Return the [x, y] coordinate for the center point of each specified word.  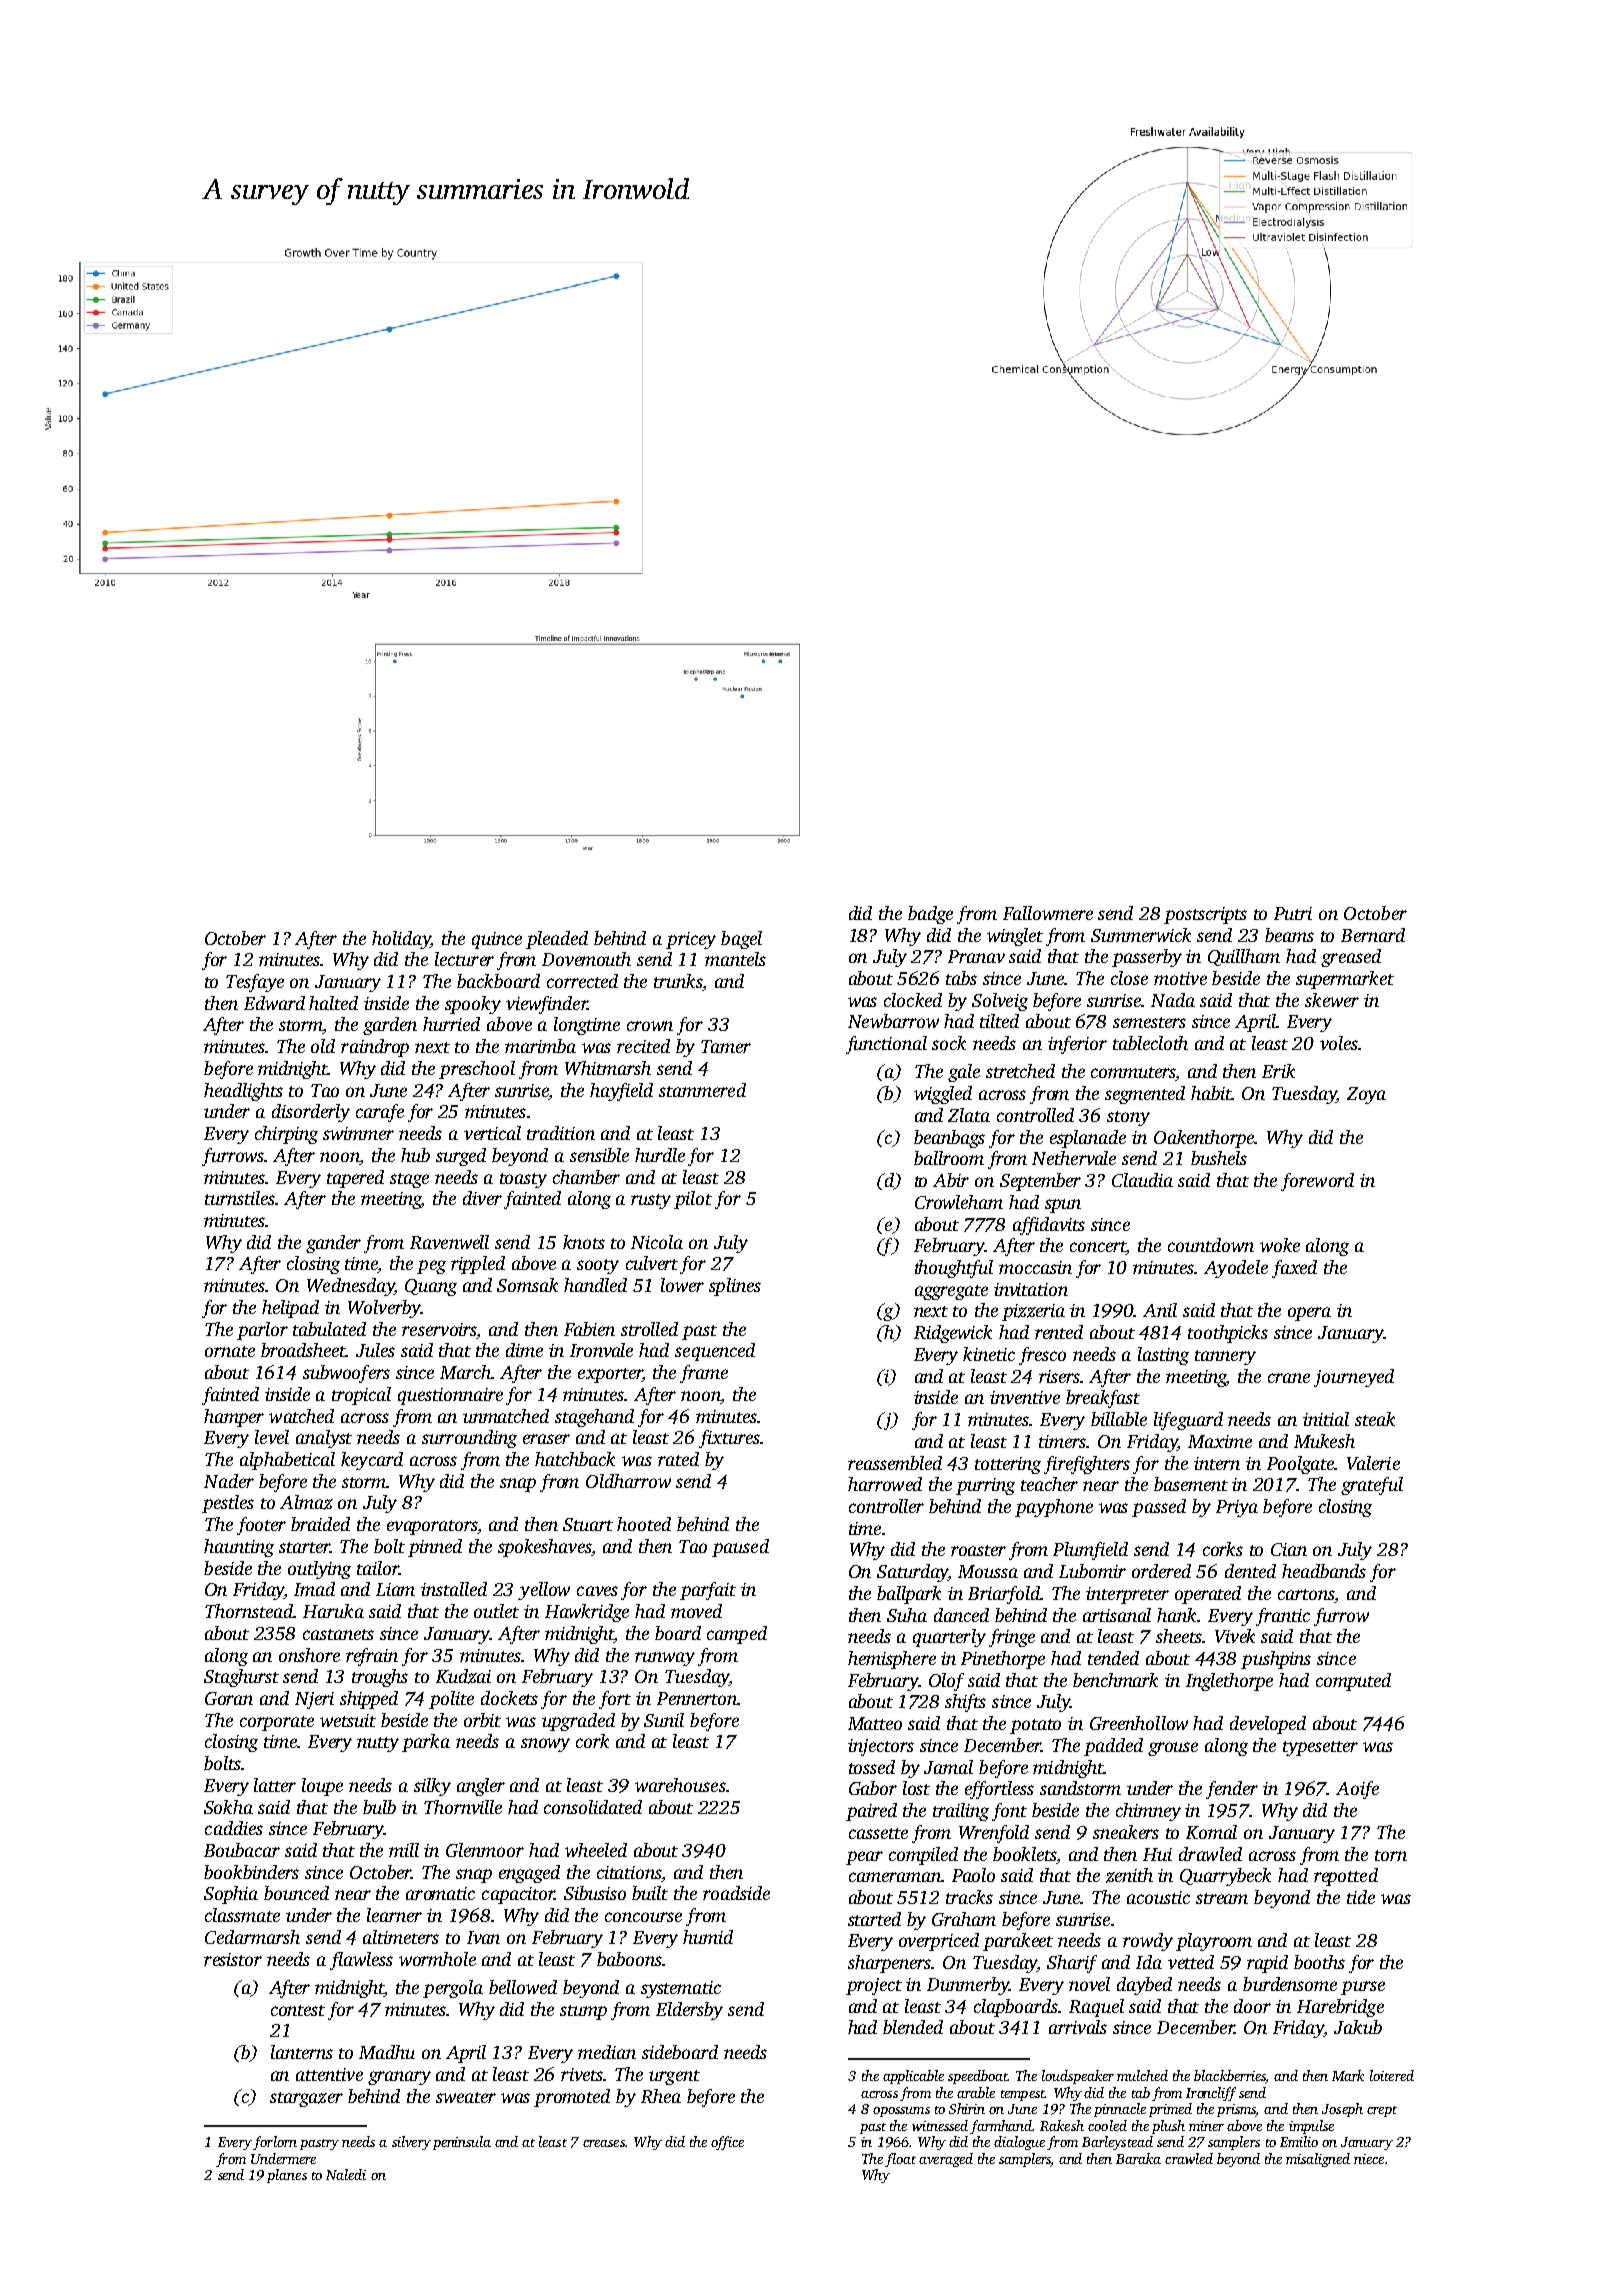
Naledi [346, 2174]
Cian [1289, 1549]
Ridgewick [953, 1334]
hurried [451, 1024]
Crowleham [959, 1202]
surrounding [469, 1439]
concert [1098, 1248]
